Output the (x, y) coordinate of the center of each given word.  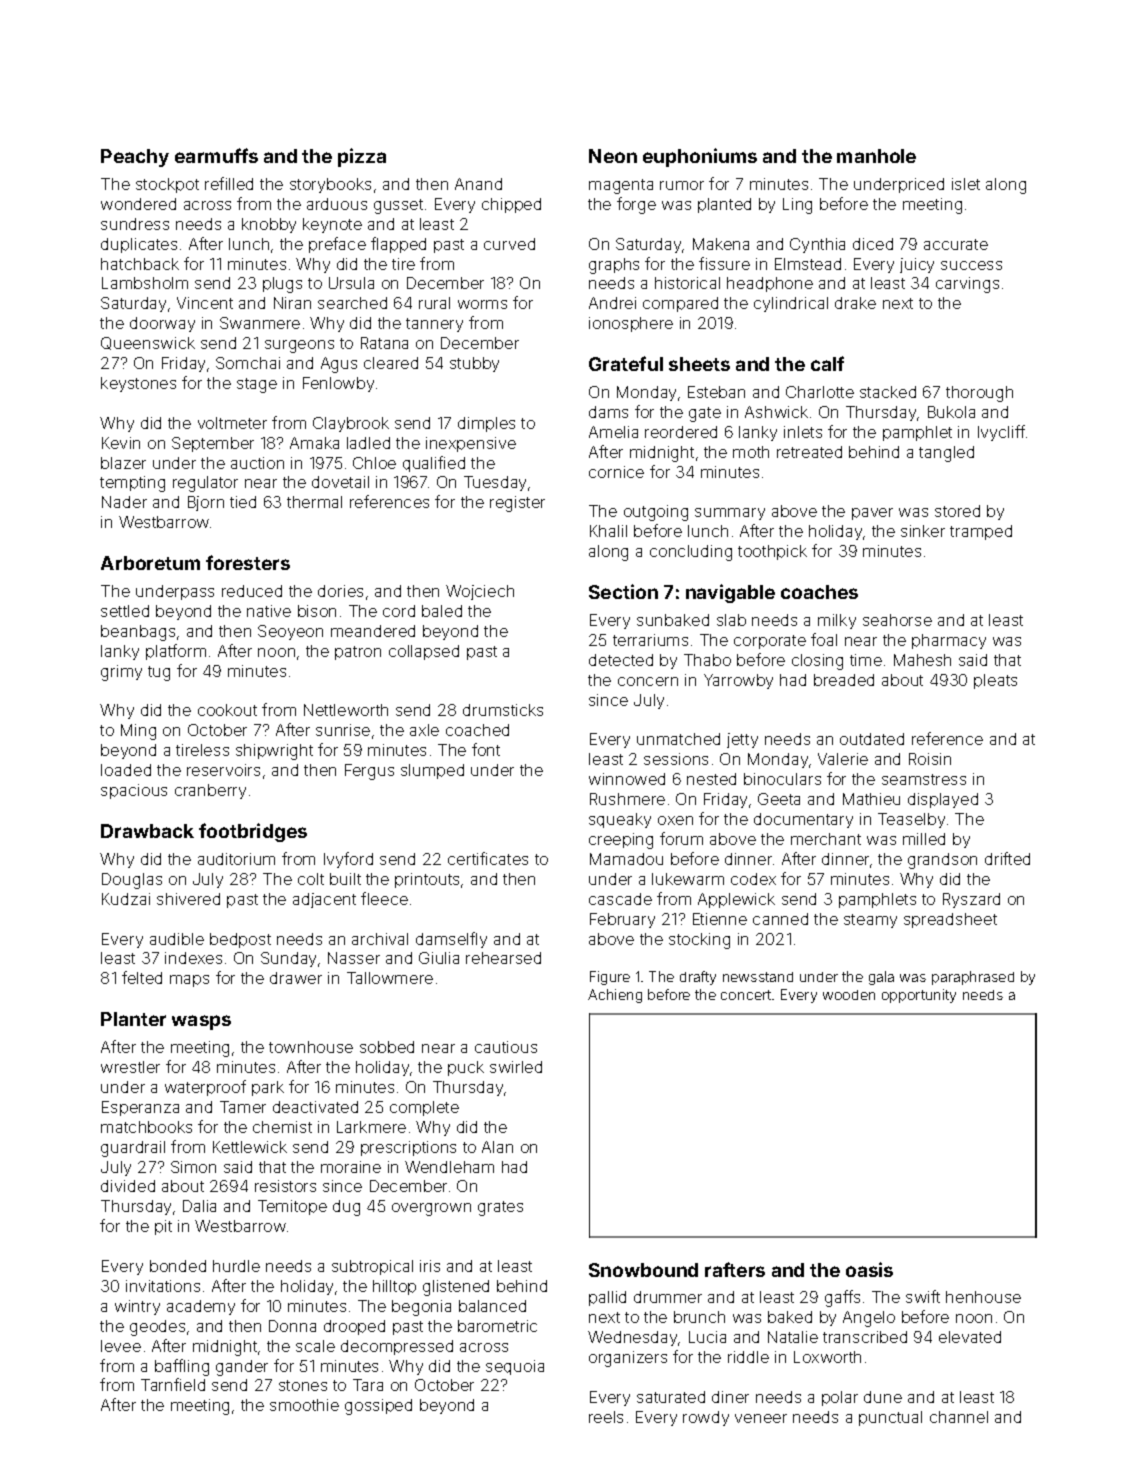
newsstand (758, 977)
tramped (981, 532)
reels (606, 1417)
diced (873, 244)
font (486, 749)
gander (242, 1368)
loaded (126, 770)
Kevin (121, 443)
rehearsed (503, 958)
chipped (511, 205)
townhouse (311, 1047)
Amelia (613, 432)
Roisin (930, 759)
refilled (229, 183)
